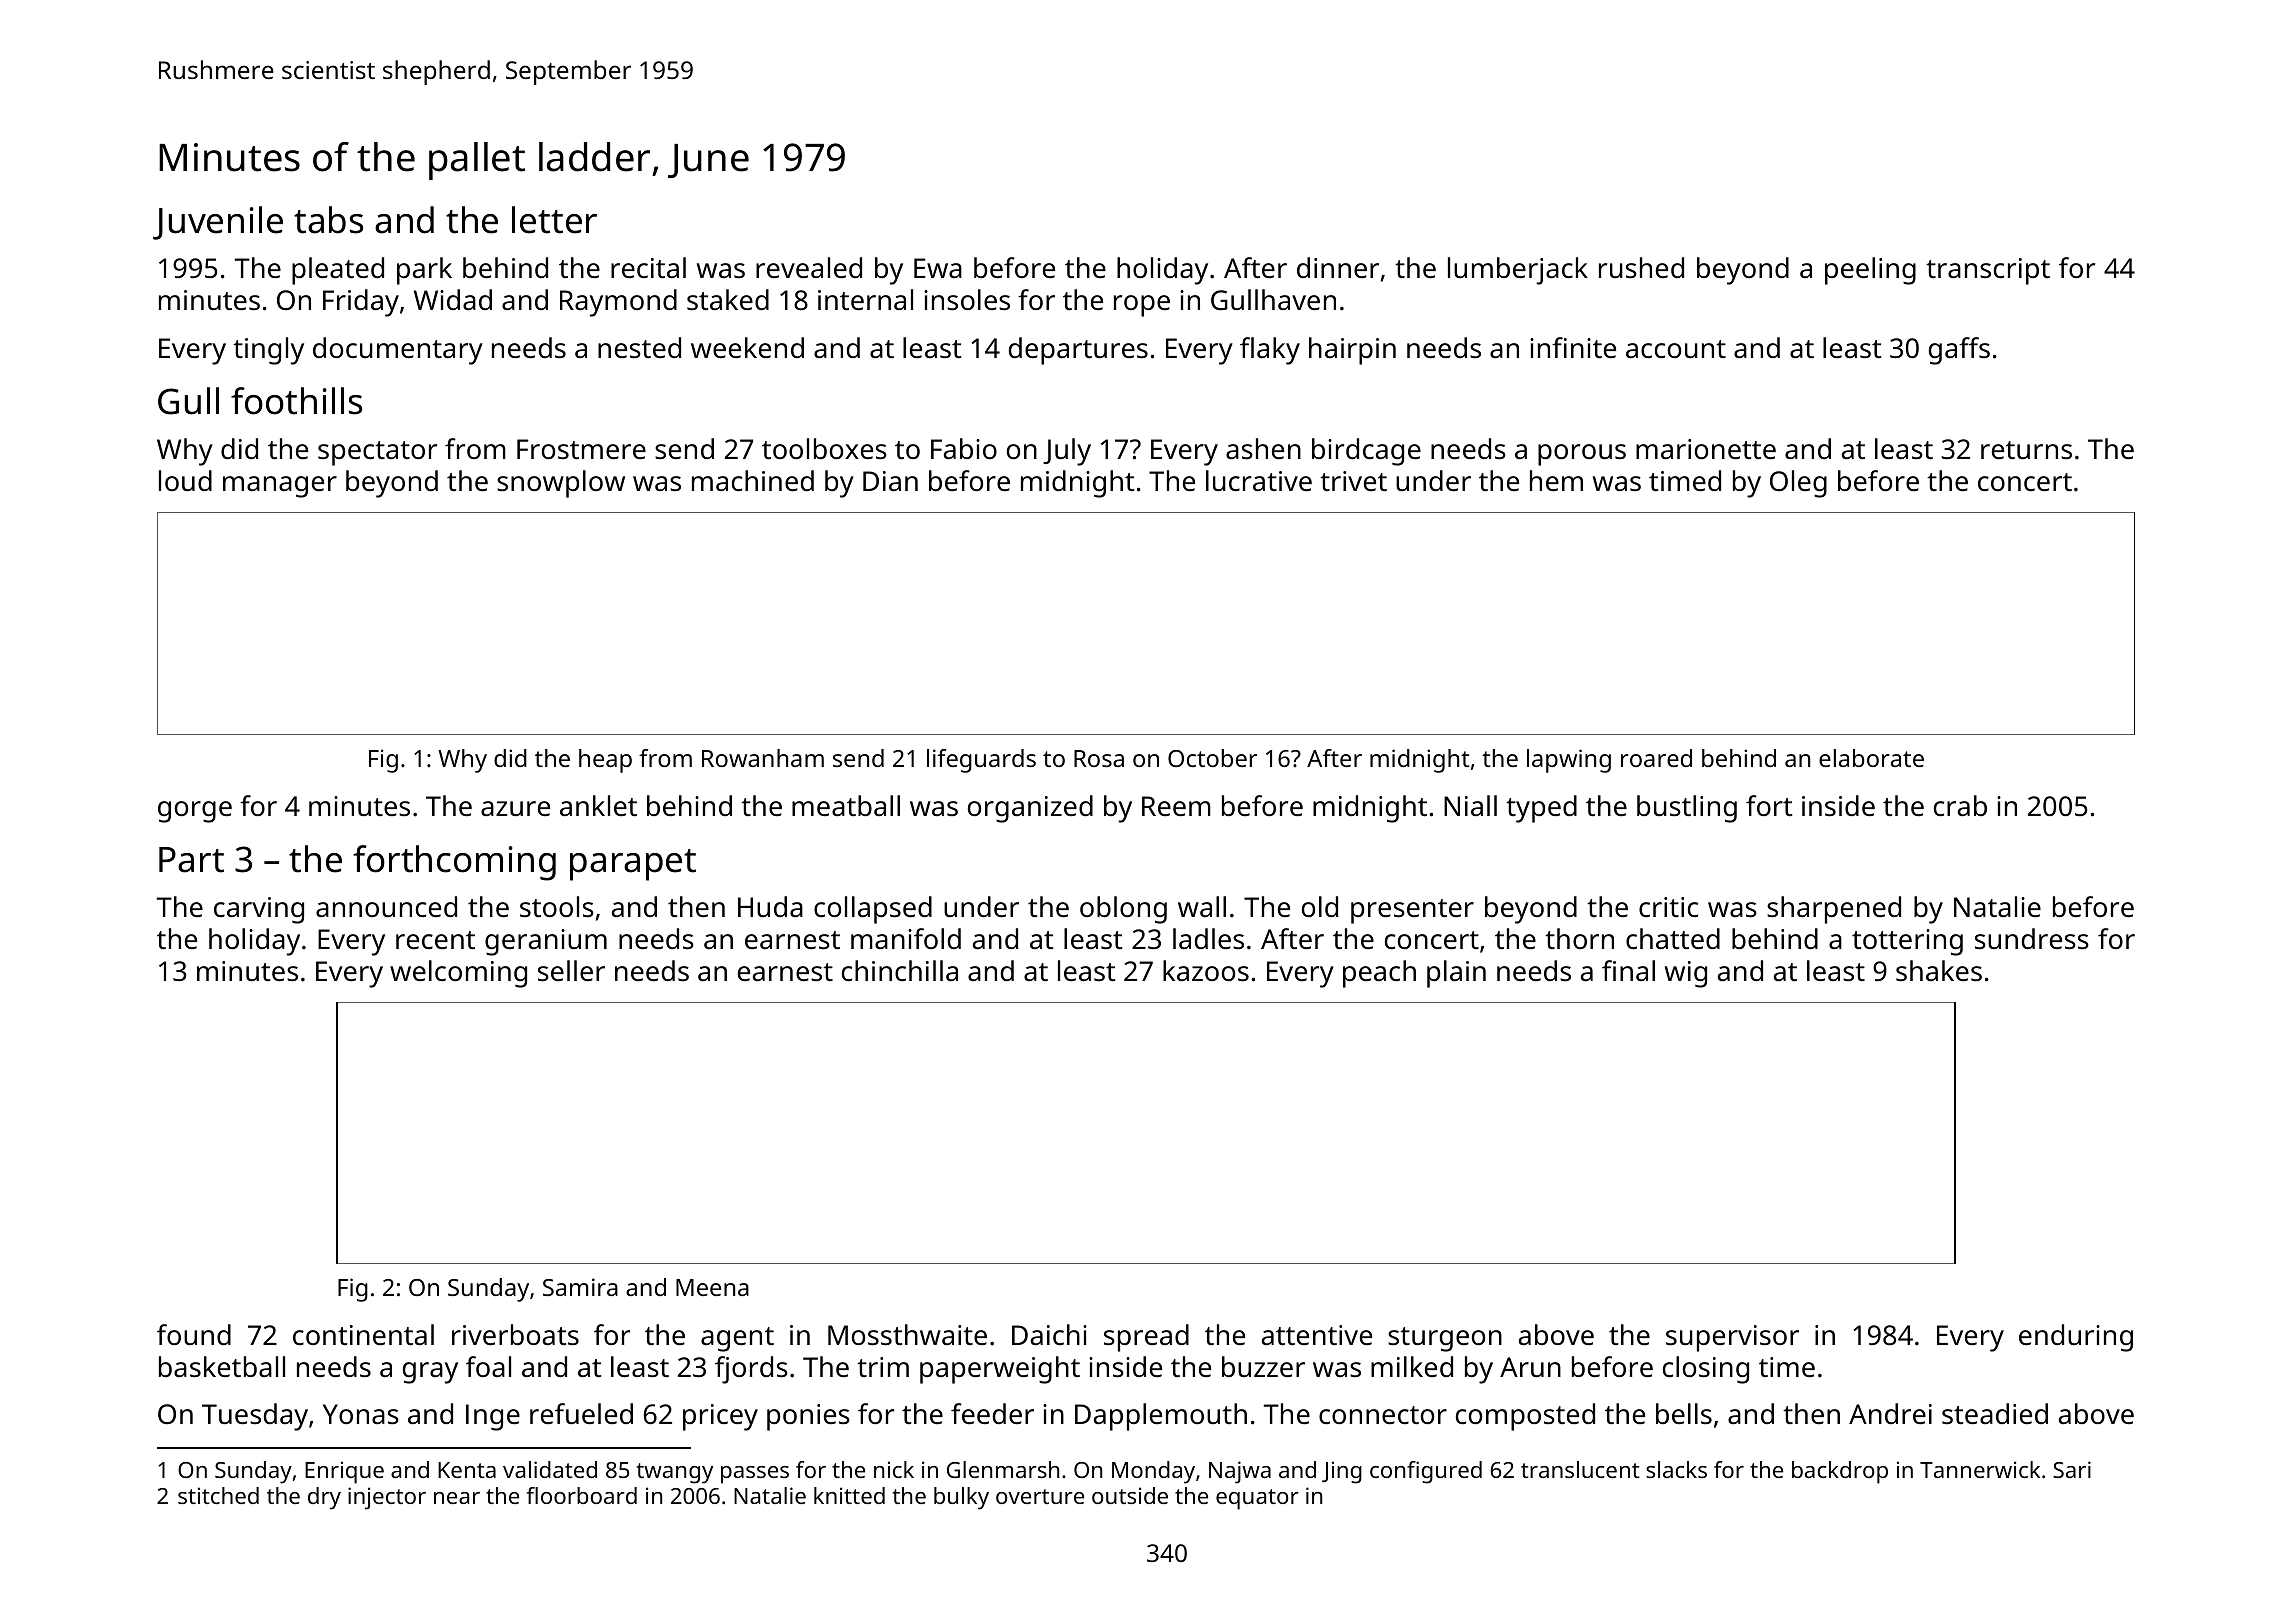 This screenshot has height=1620, width=2292. I want to click on milked, so click(1412, 1366).
